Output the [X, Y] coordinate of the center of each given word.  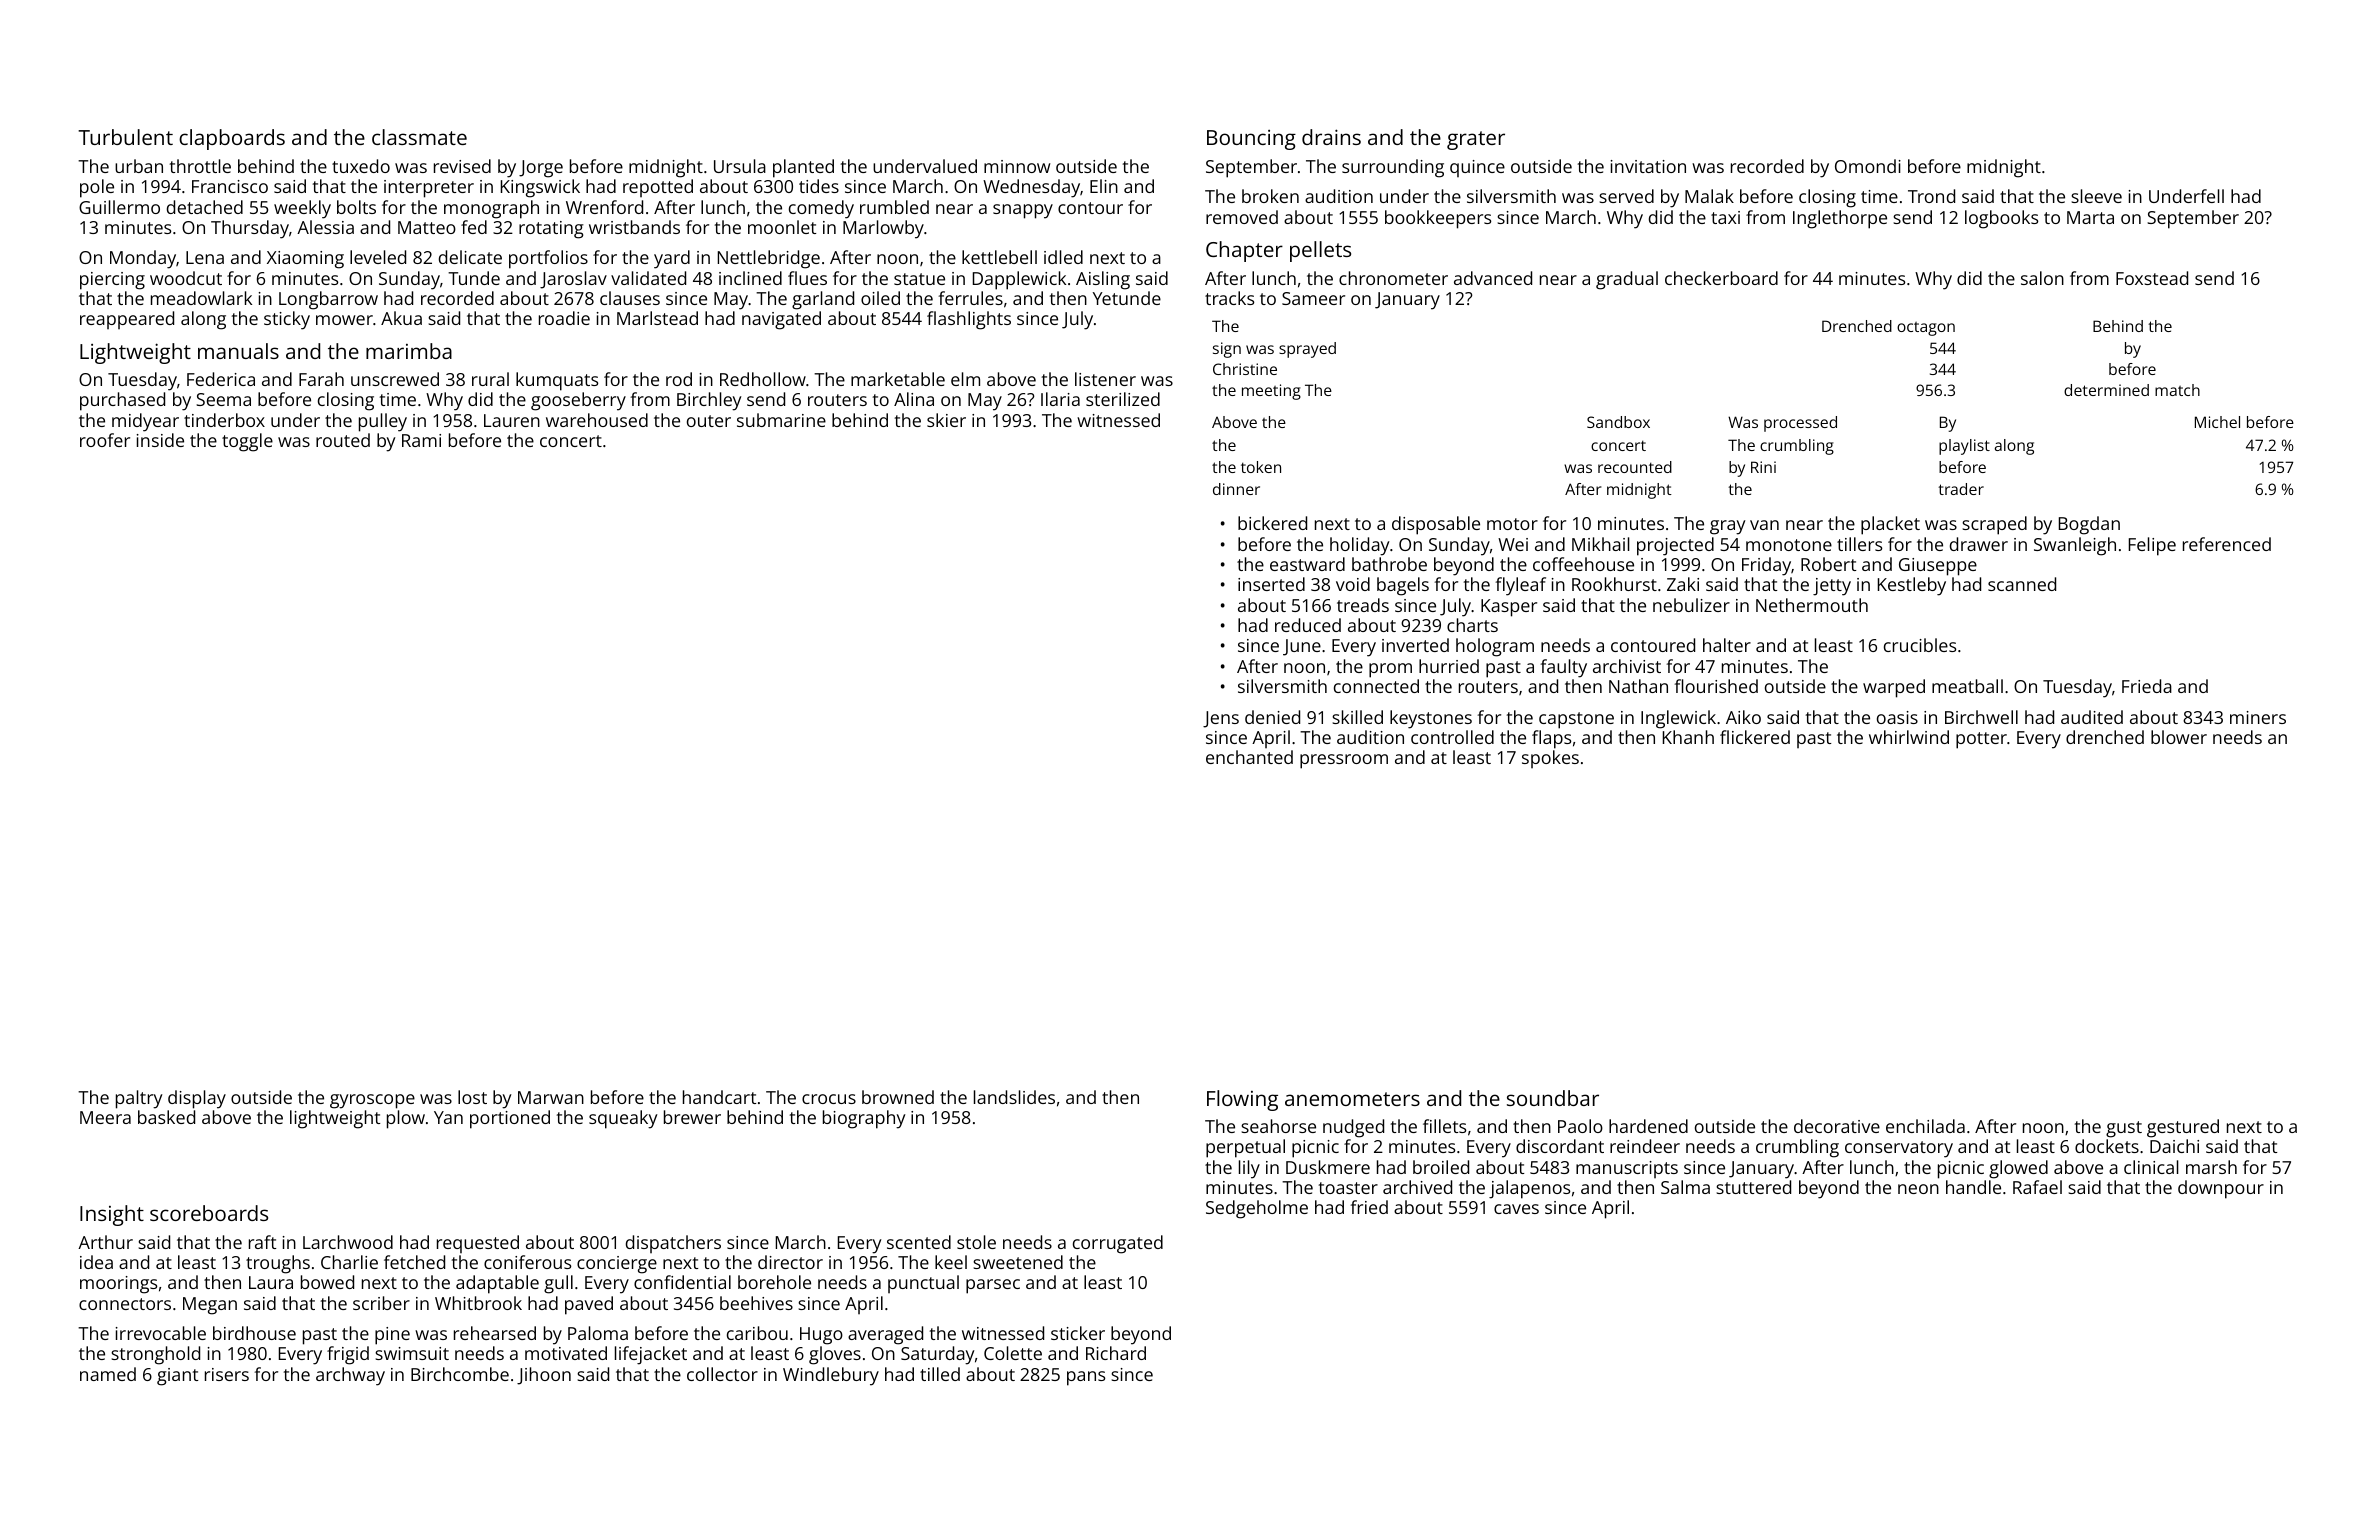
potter [1981, 740]
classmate [419, 137]
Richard [1116, 1353]
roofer [105, 440]
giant [177, 1377]
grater [1476, 140]
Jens [1221, 719]
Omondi [1868, 166]
